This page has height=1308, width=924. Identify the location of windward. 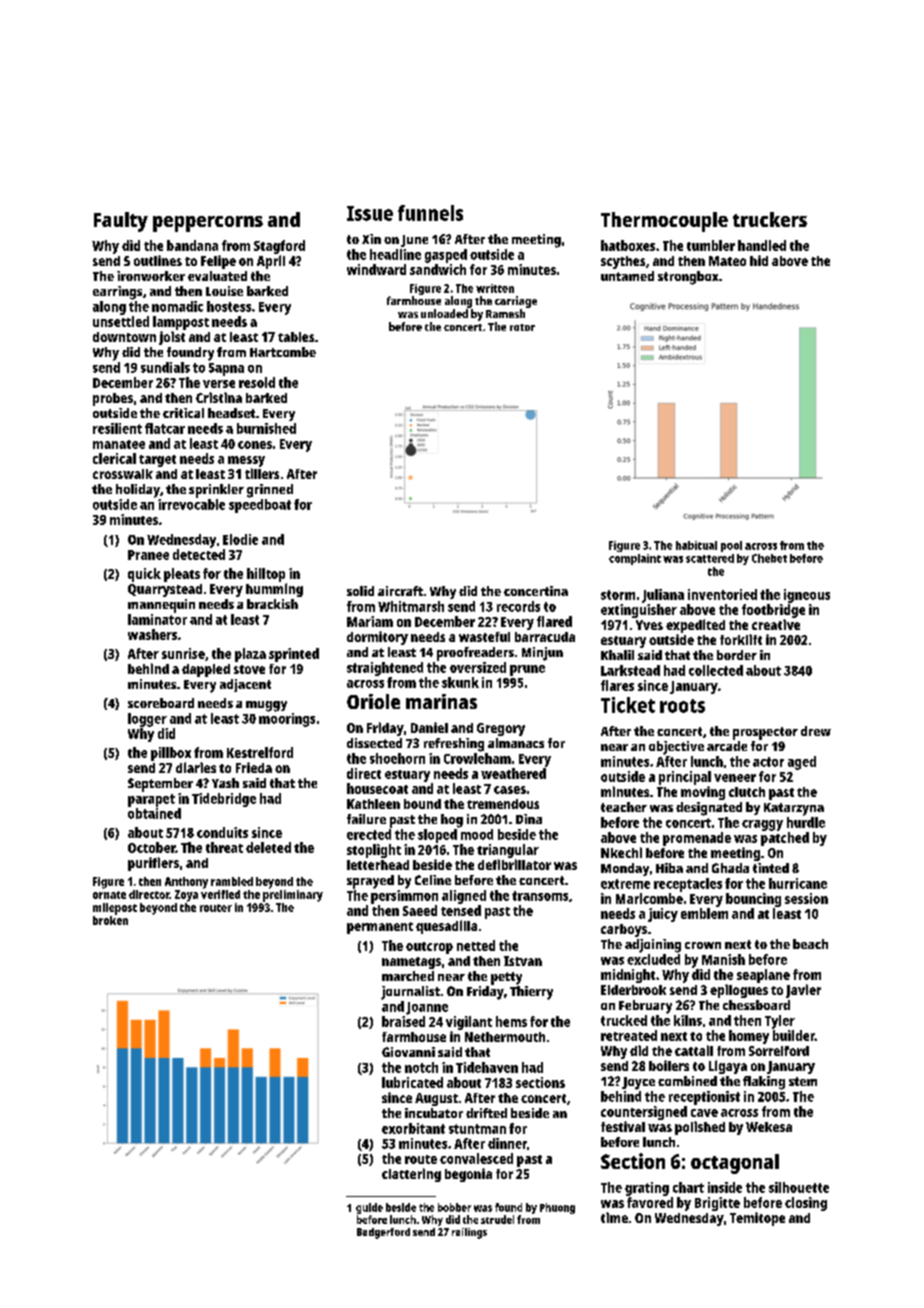
(376, 269).
